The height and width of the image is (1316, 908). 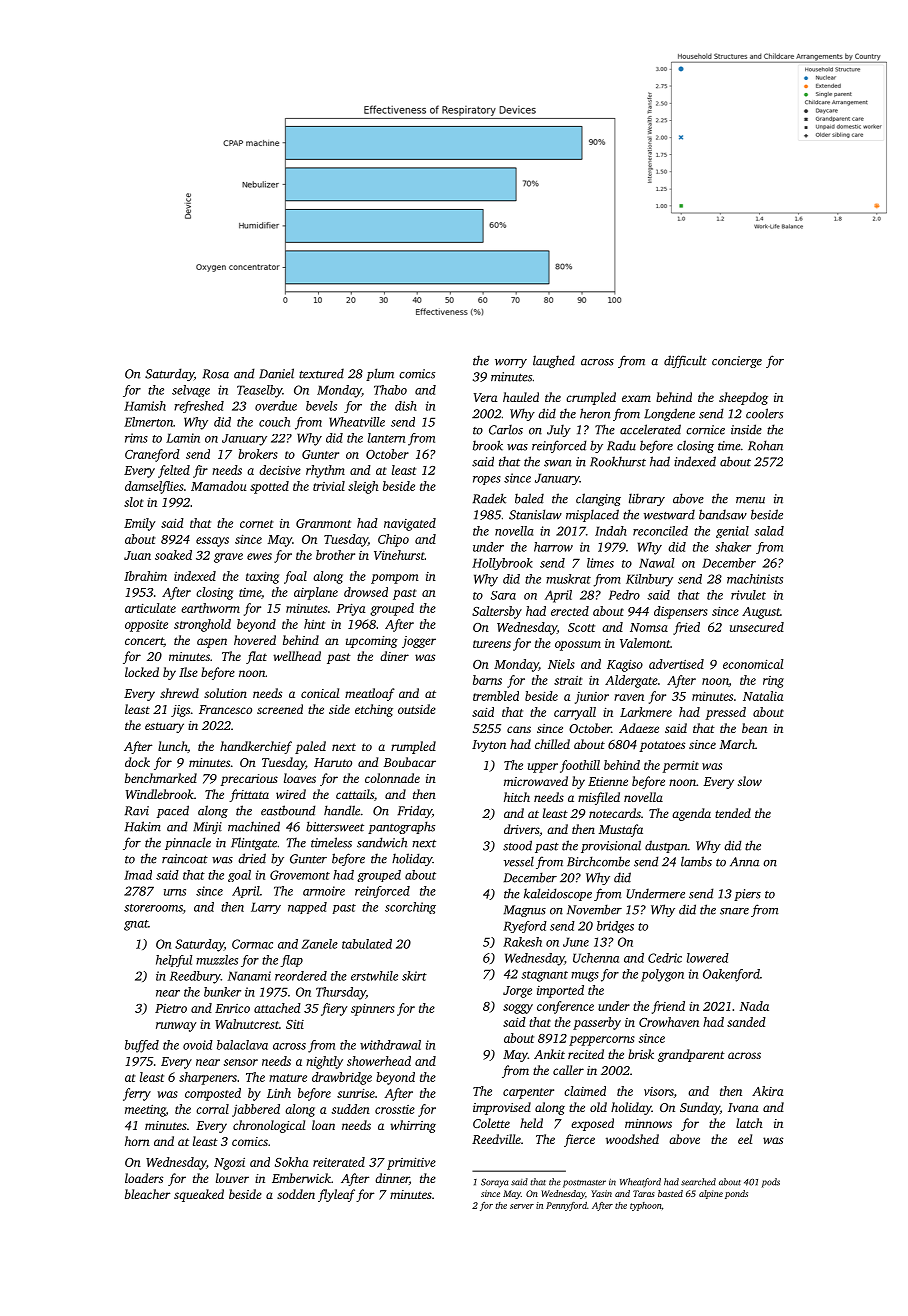 What do you see at coordinates (580, 766) in the image?
I see `foothill` at bounding box center [580, 766].
